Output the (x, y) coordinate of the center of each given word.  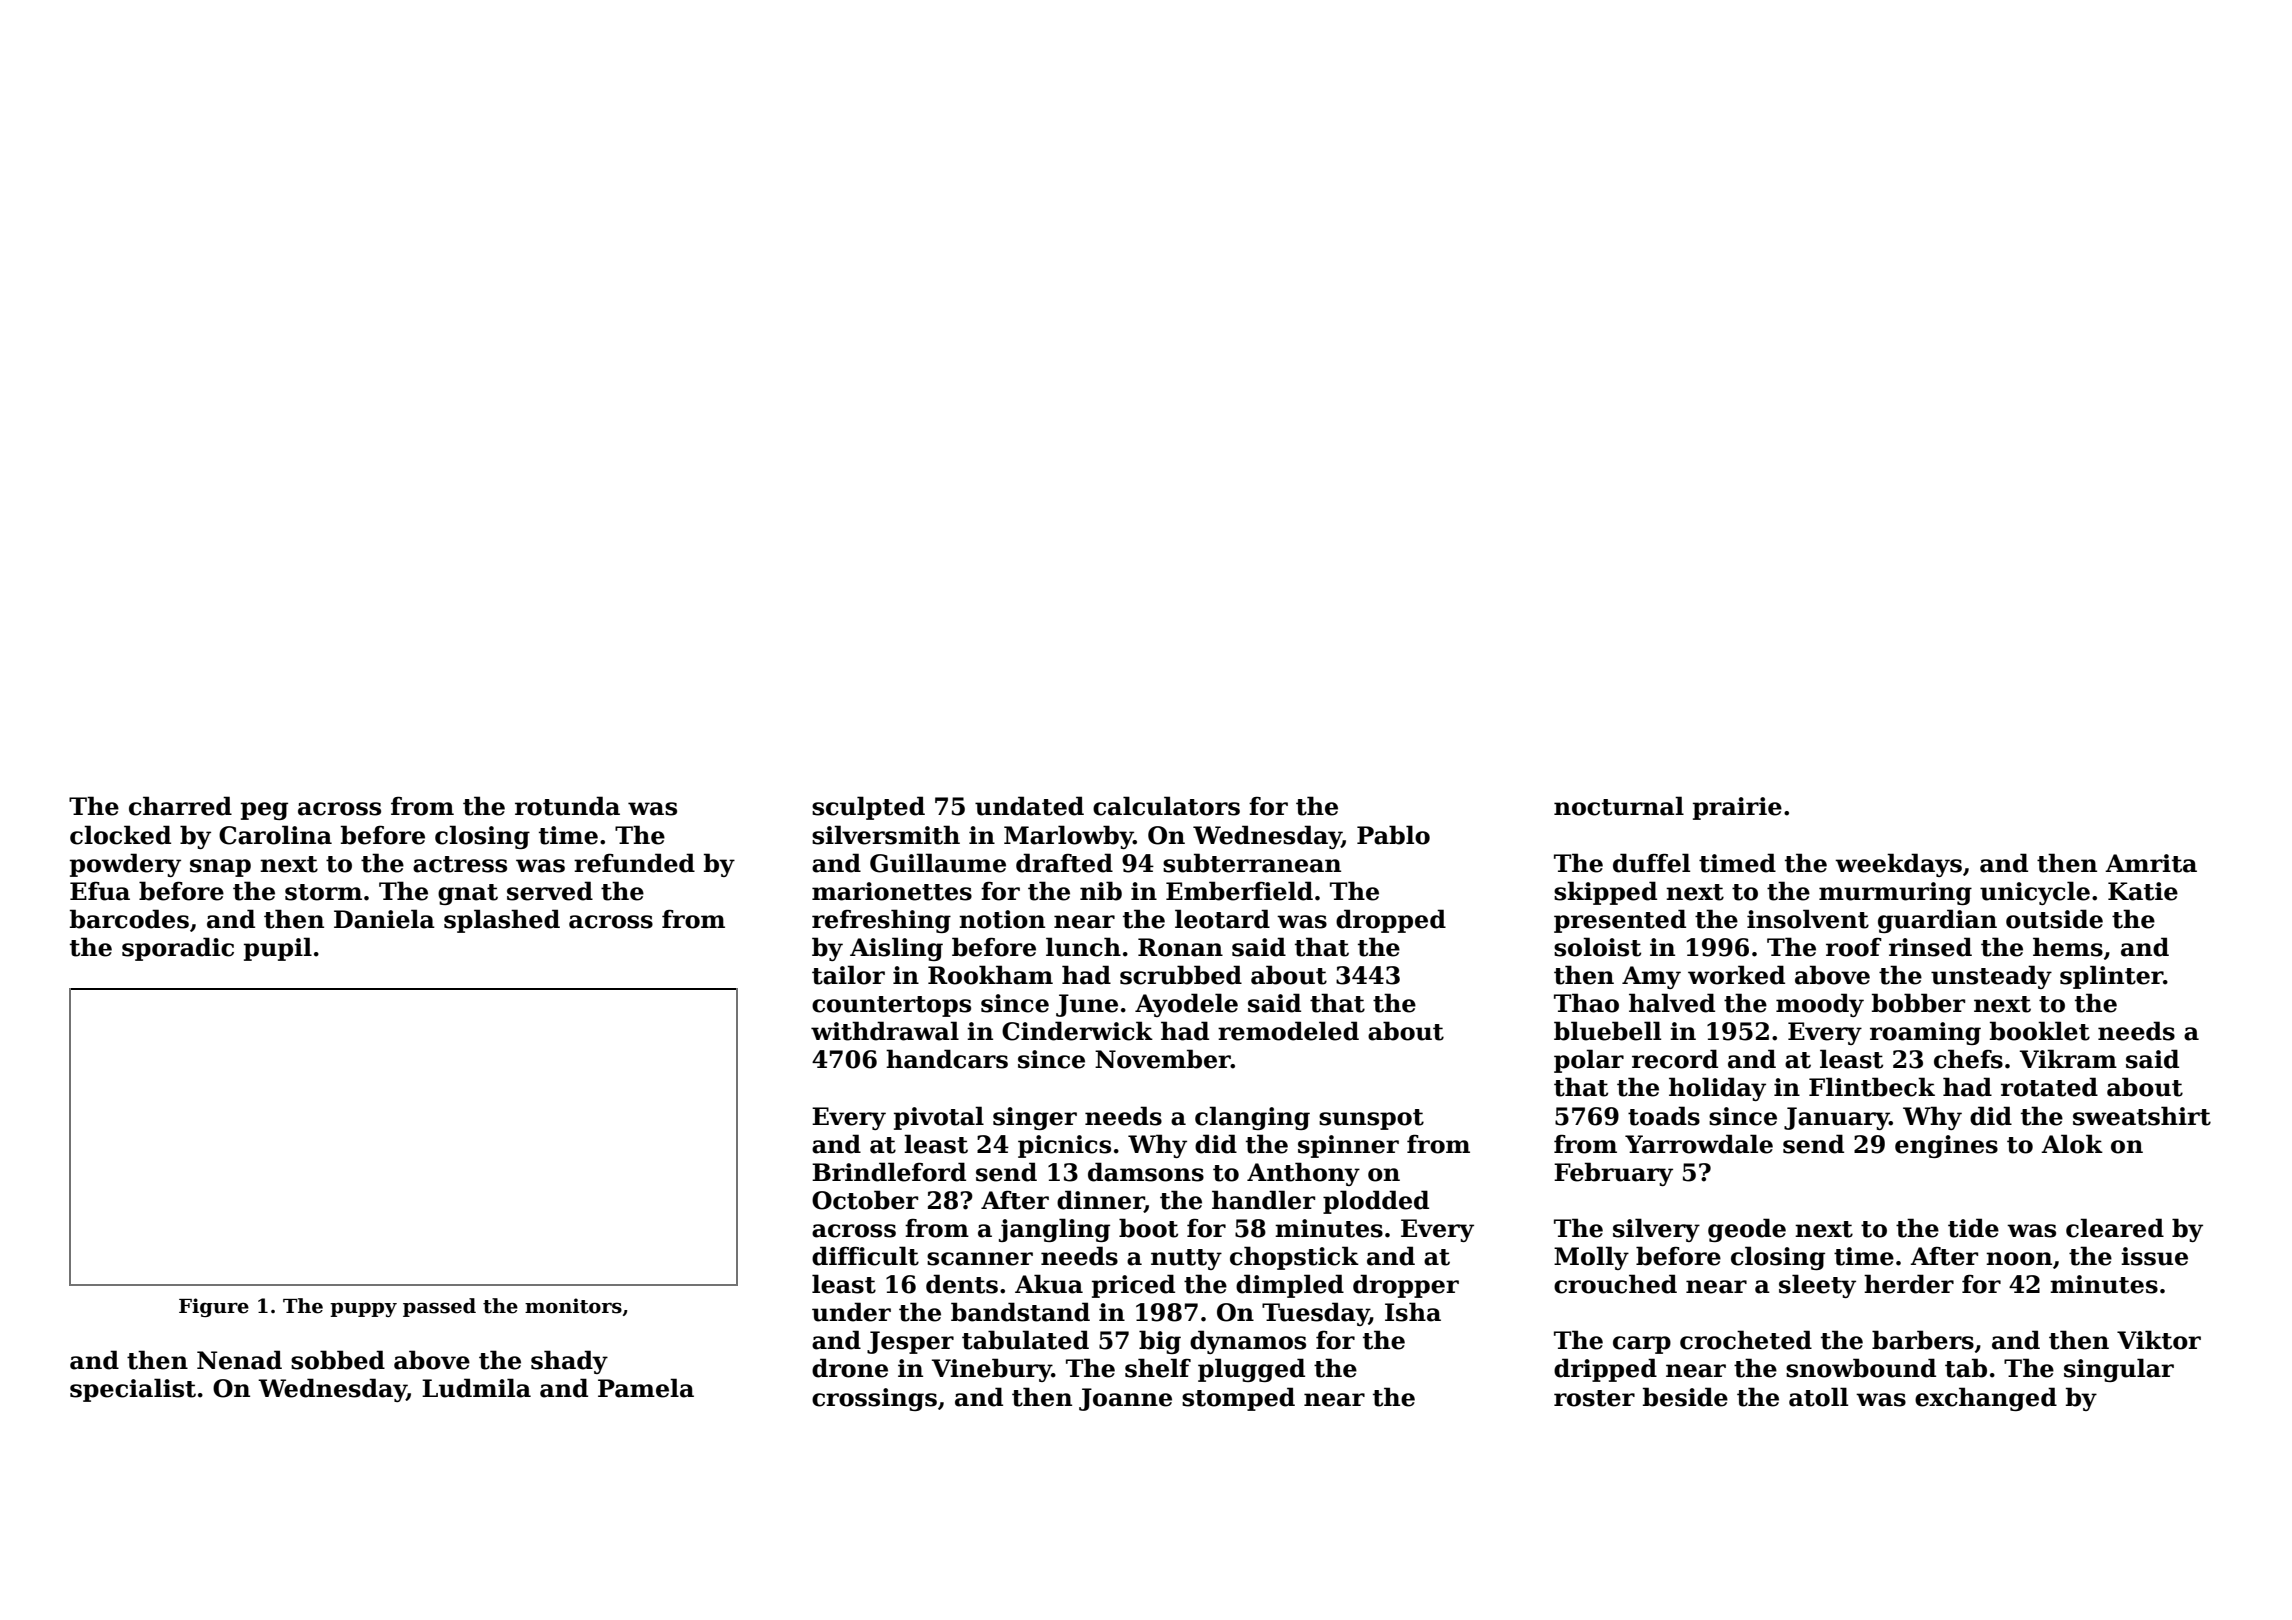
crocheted (1746, 1340)
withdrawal (885, 1031)
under (851, 1312)
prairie (1737, 808)
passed (439, 1307)
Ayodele (1186, 1005)
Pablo (1393, 835)
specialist (133, 1390)
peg (264, 811)
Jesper (910, 1342)
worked (1736, 975)
